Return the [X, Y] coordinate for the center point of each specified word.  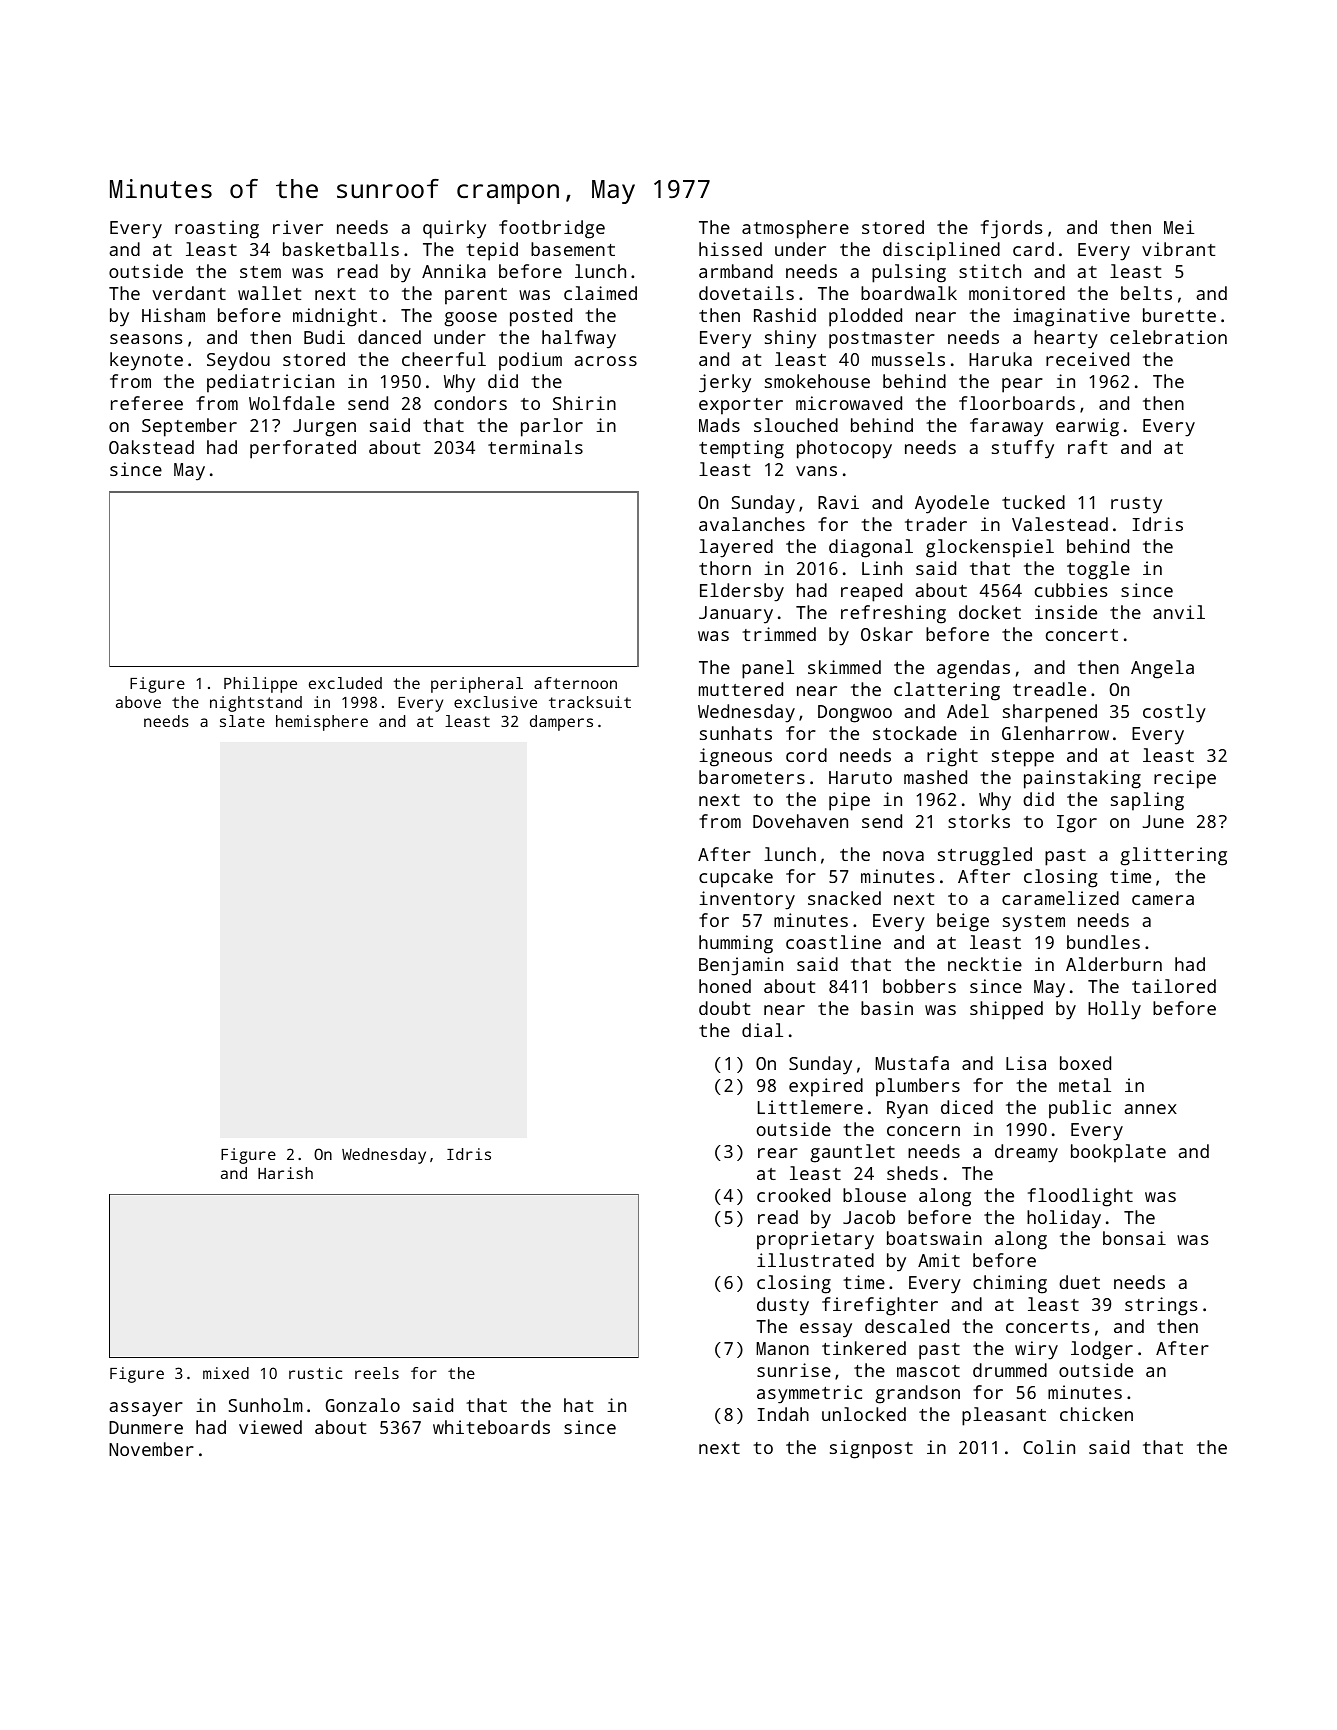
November [151, 1449]
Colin [1049, 1447]
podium [530, 361]
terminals [535, 447]
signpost [871, 1449]
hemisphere [322, 723]
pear [1022, 385]
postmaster [882, 340]
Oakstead [151, 447]
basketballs [341, 249]
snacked [844, 898]
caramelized [1060, 898]
